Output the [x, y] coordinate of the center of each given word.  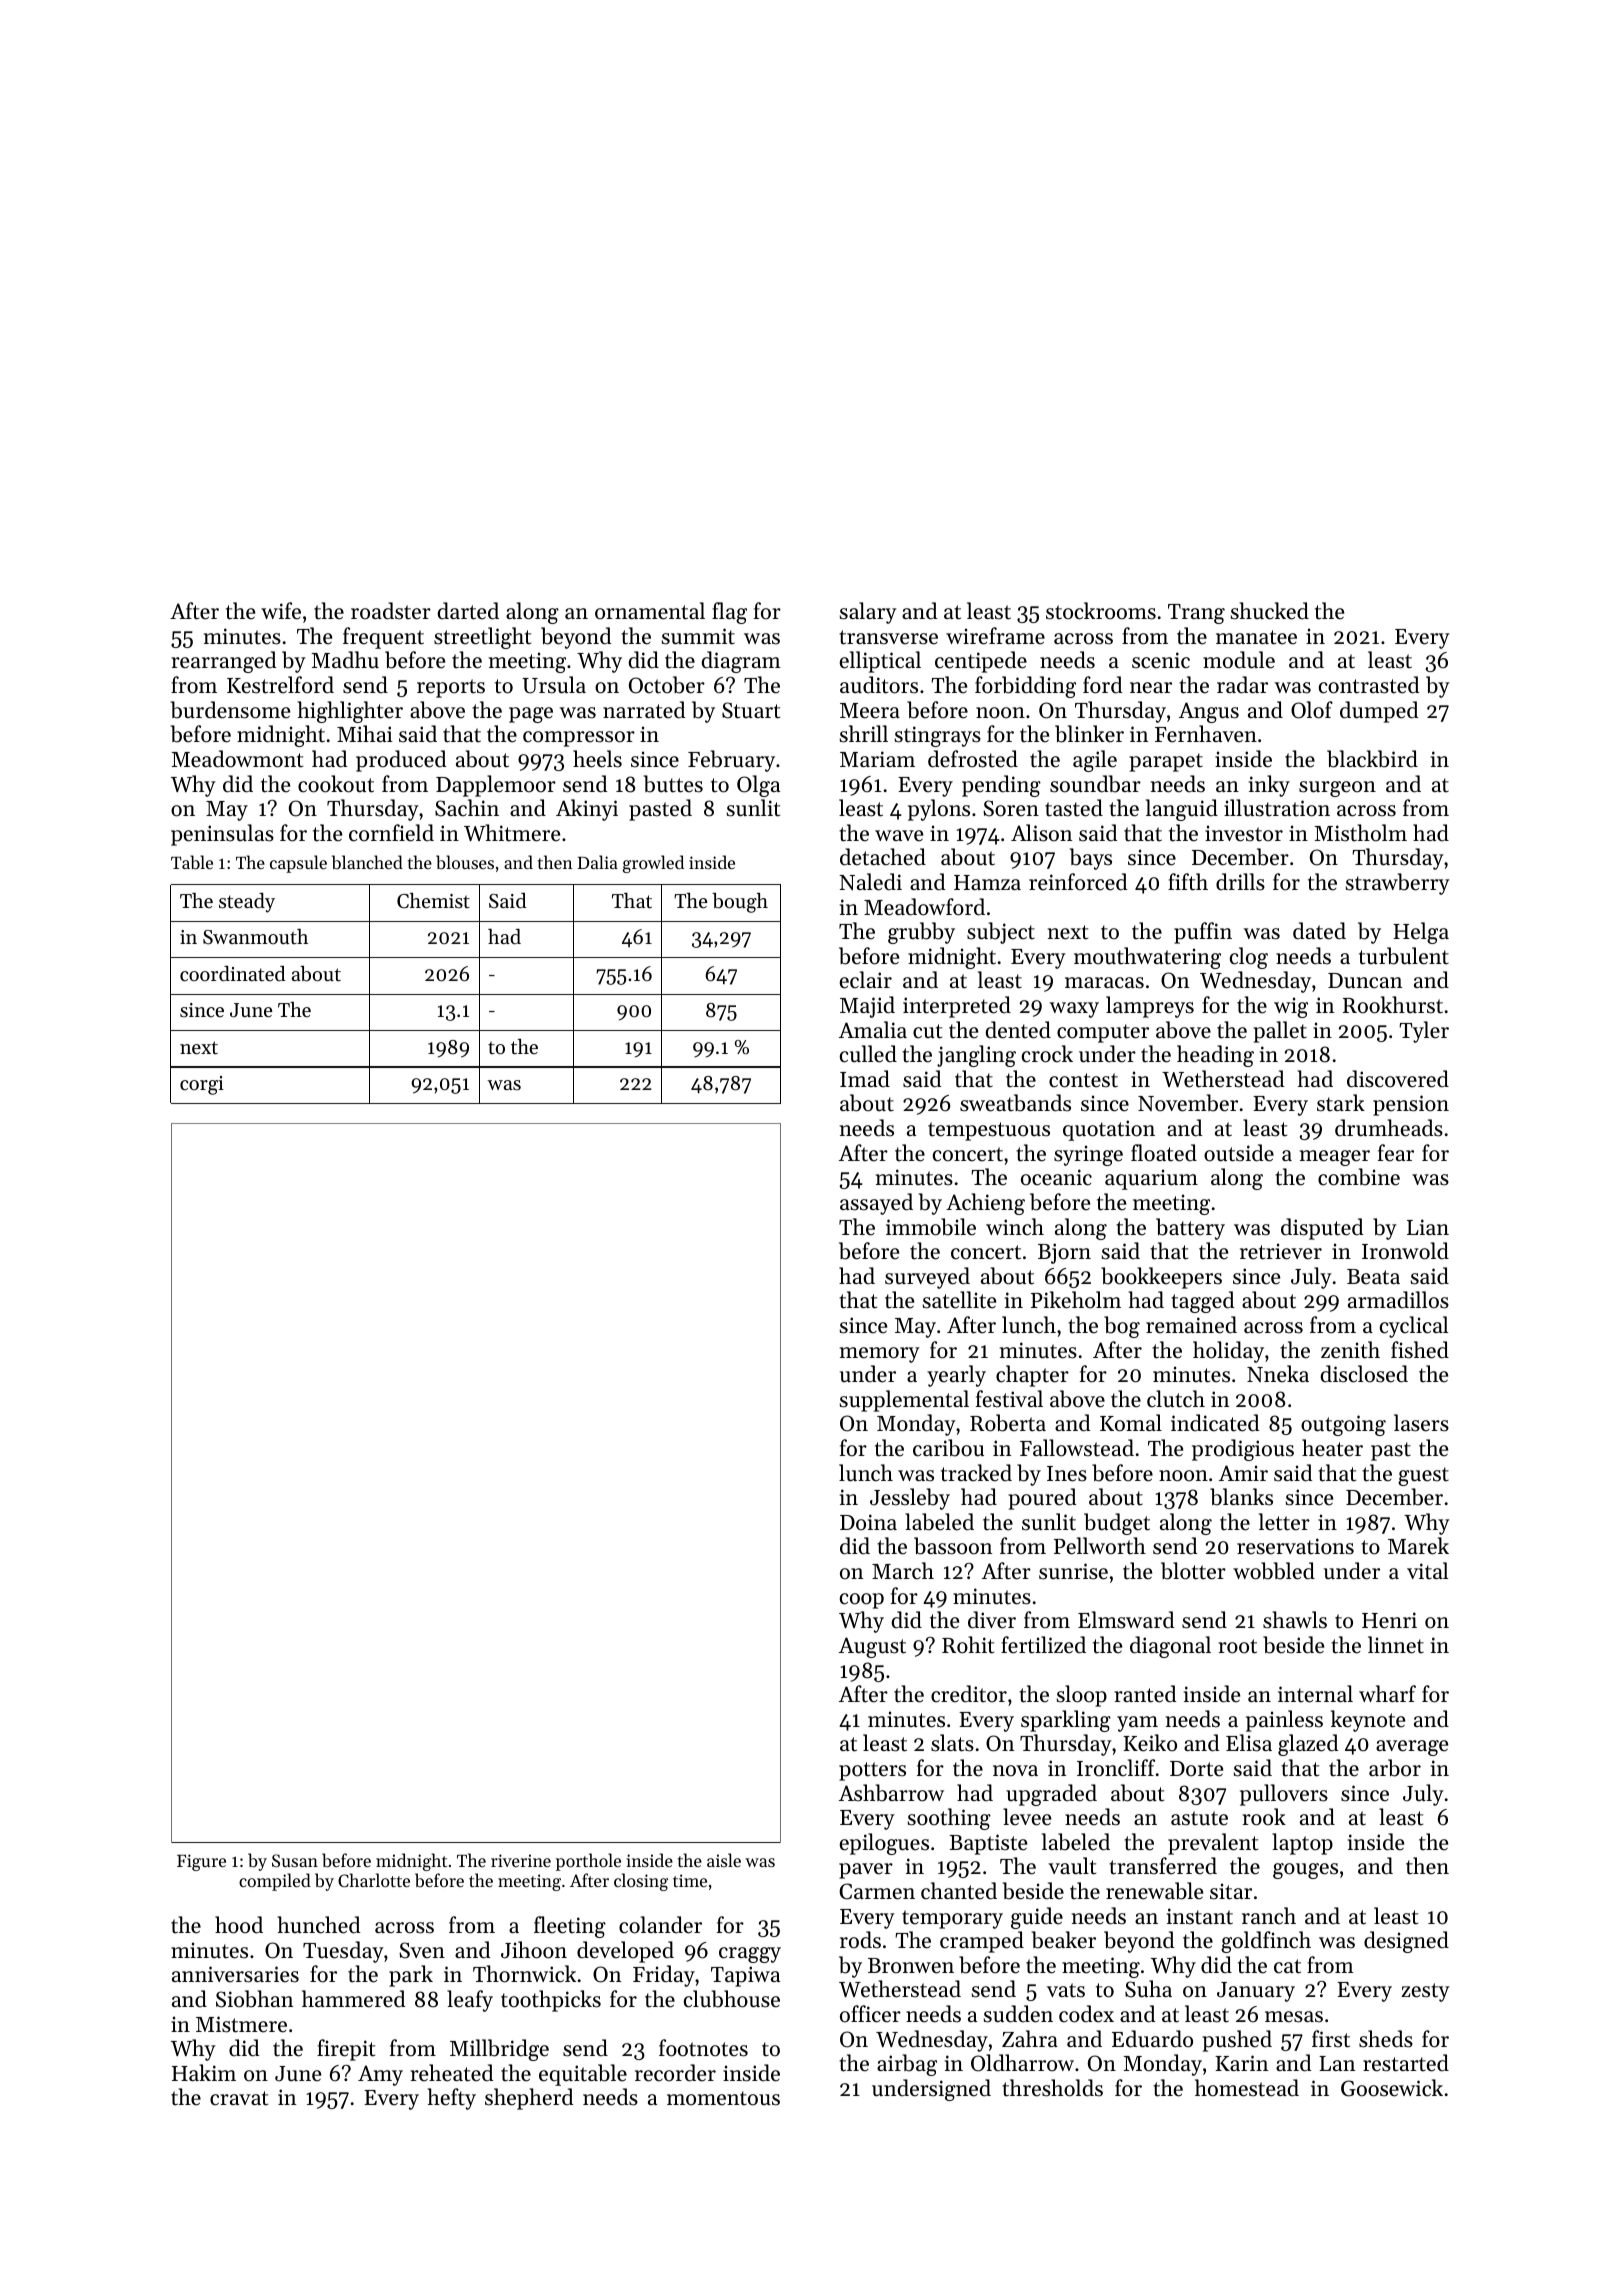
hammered [354, 1999]
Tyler [1424, 1032]
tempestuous [989, 1131]
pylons [939, 810]
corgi [202, 1085]
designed [1406, 1942]
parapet [1166, 762]
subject [1001, 933]
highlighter [350, 712]
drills [1240, 882]
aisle [724, 1860]
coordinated [233, 974]
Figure [201, 1862]
